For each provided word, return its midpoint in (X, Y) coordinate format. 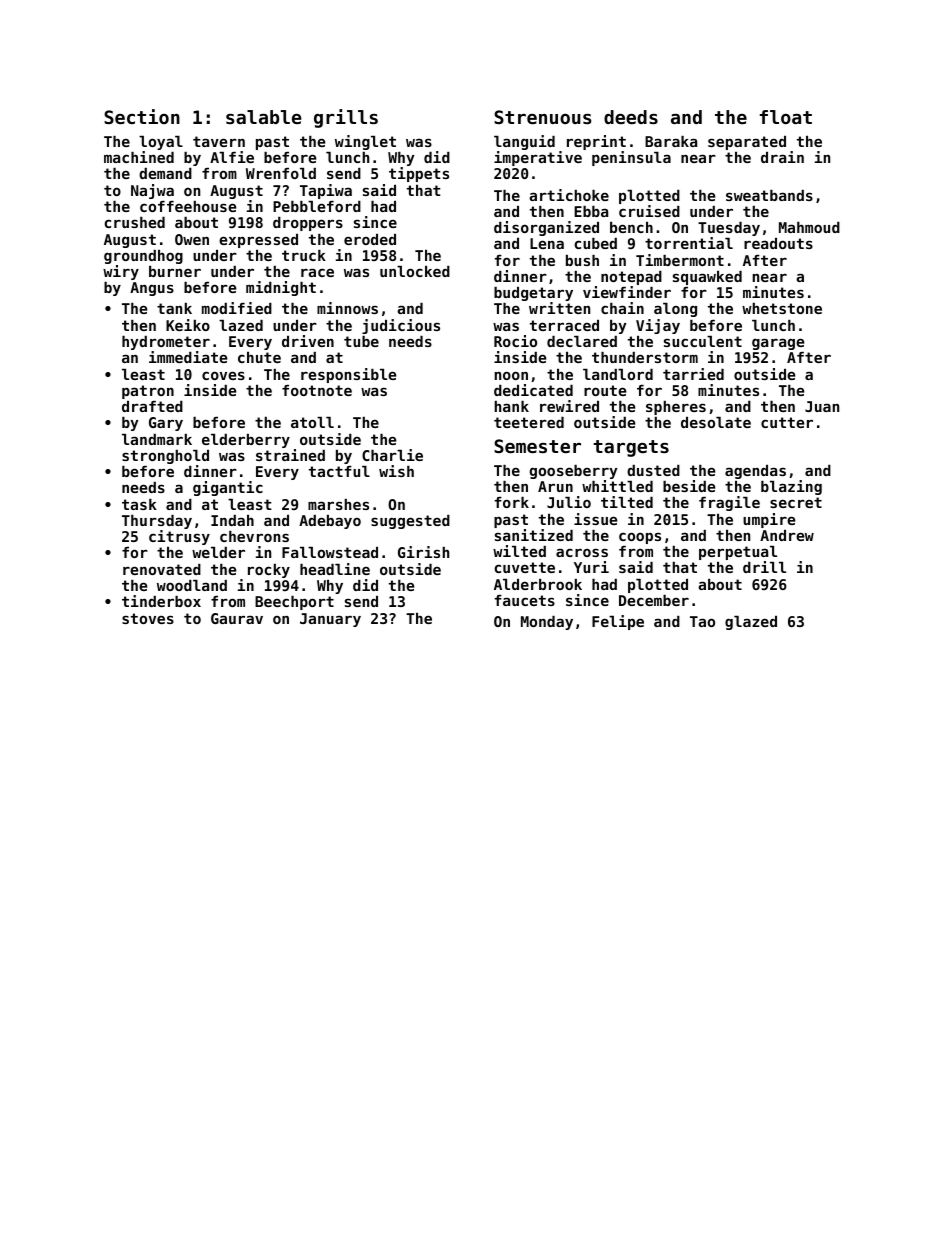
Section (142, 116)
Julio (569, 502)
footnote (317, 390)
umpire (769, 520)
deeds (631, 117)
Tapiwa (326, 191)
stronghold (165, 457)
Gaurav (237, 618)
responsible (349, 375)
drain (782, 157)
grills (346, 118)
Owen (192, 239)
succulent (703, 341)
